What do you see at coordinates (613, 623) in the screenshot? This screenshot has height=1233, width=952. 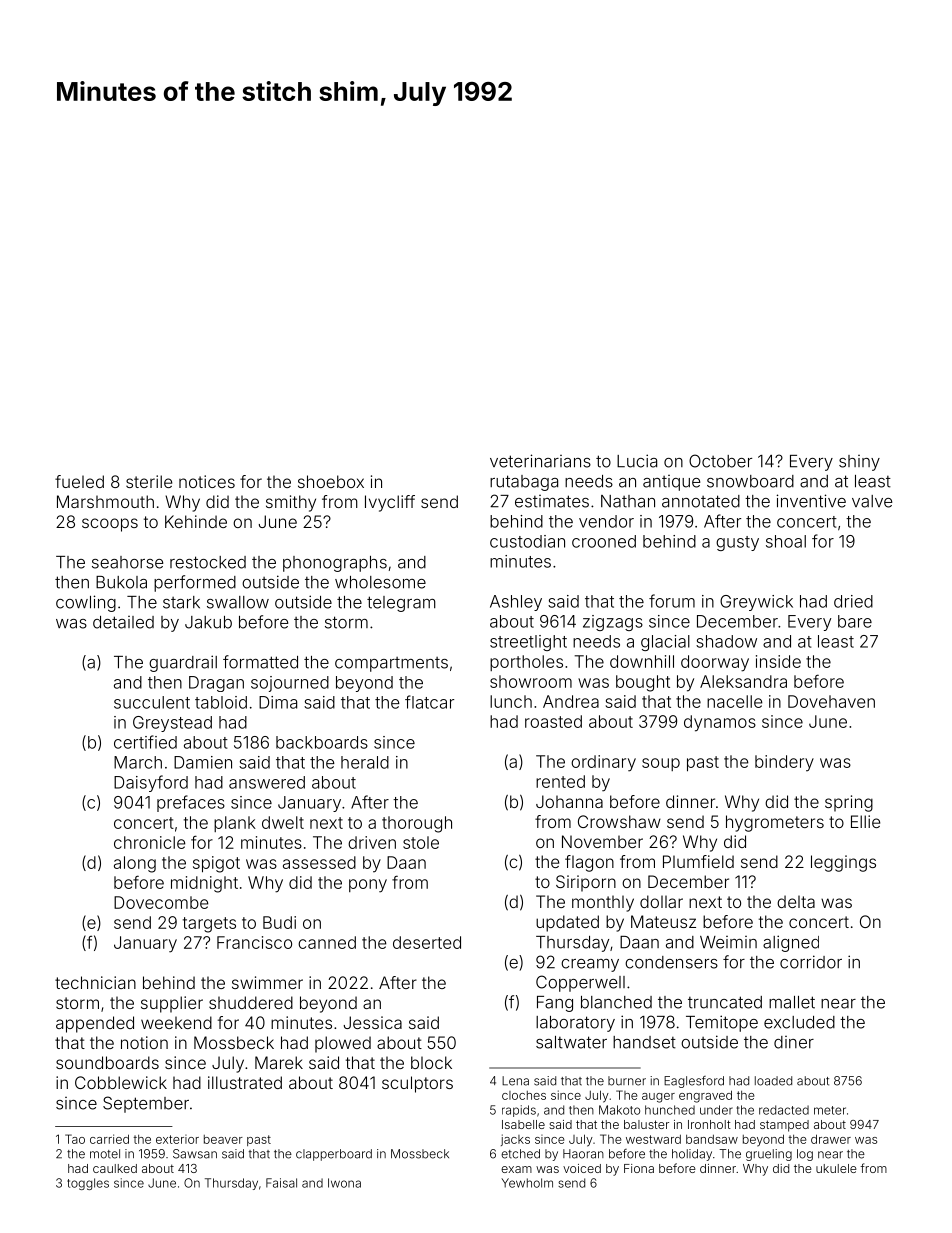 I see `zigzags` at bounding box center [613, 623].
